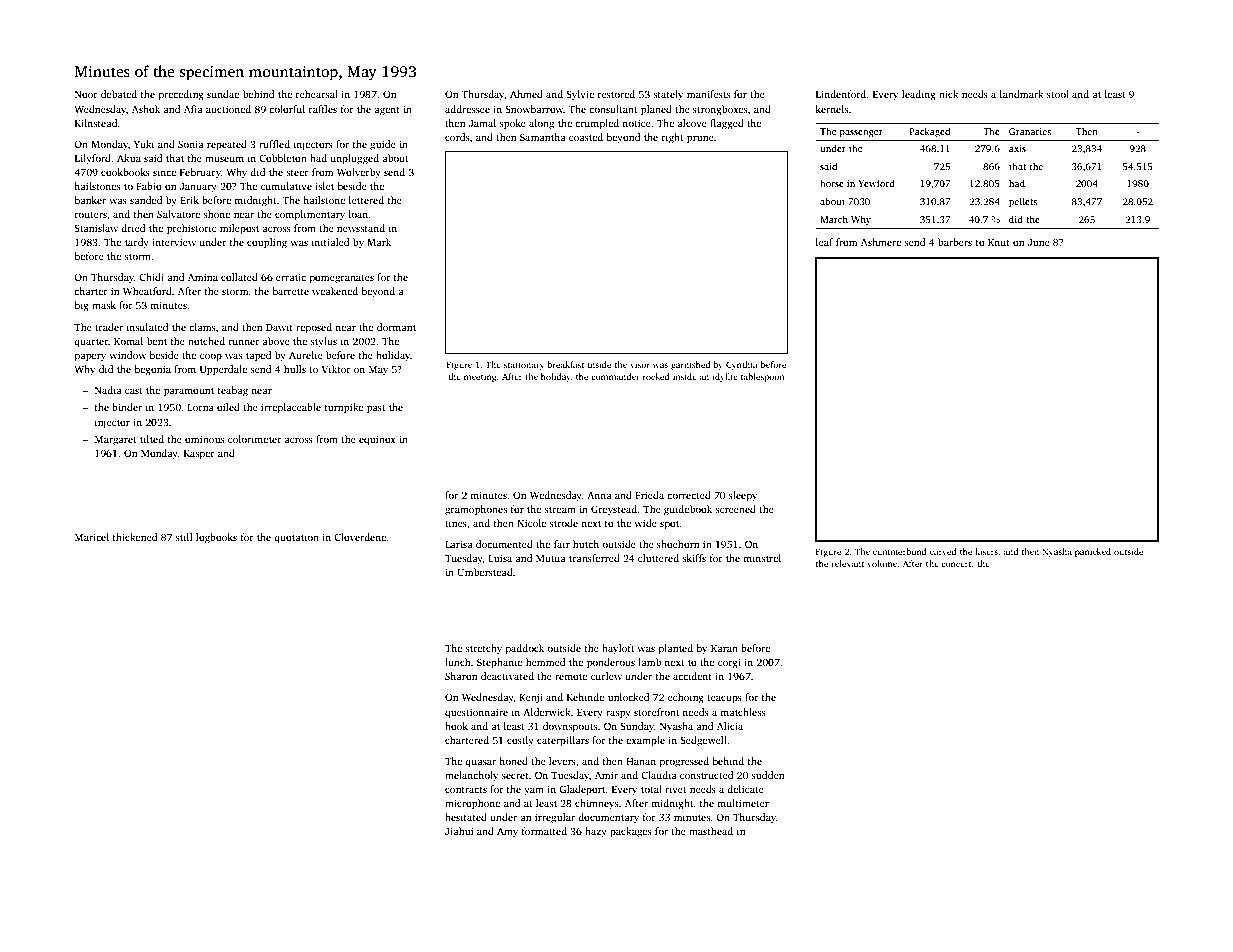  Describe the element at coordinates (482, 123) in the image. I see `Jamal` at that location.
